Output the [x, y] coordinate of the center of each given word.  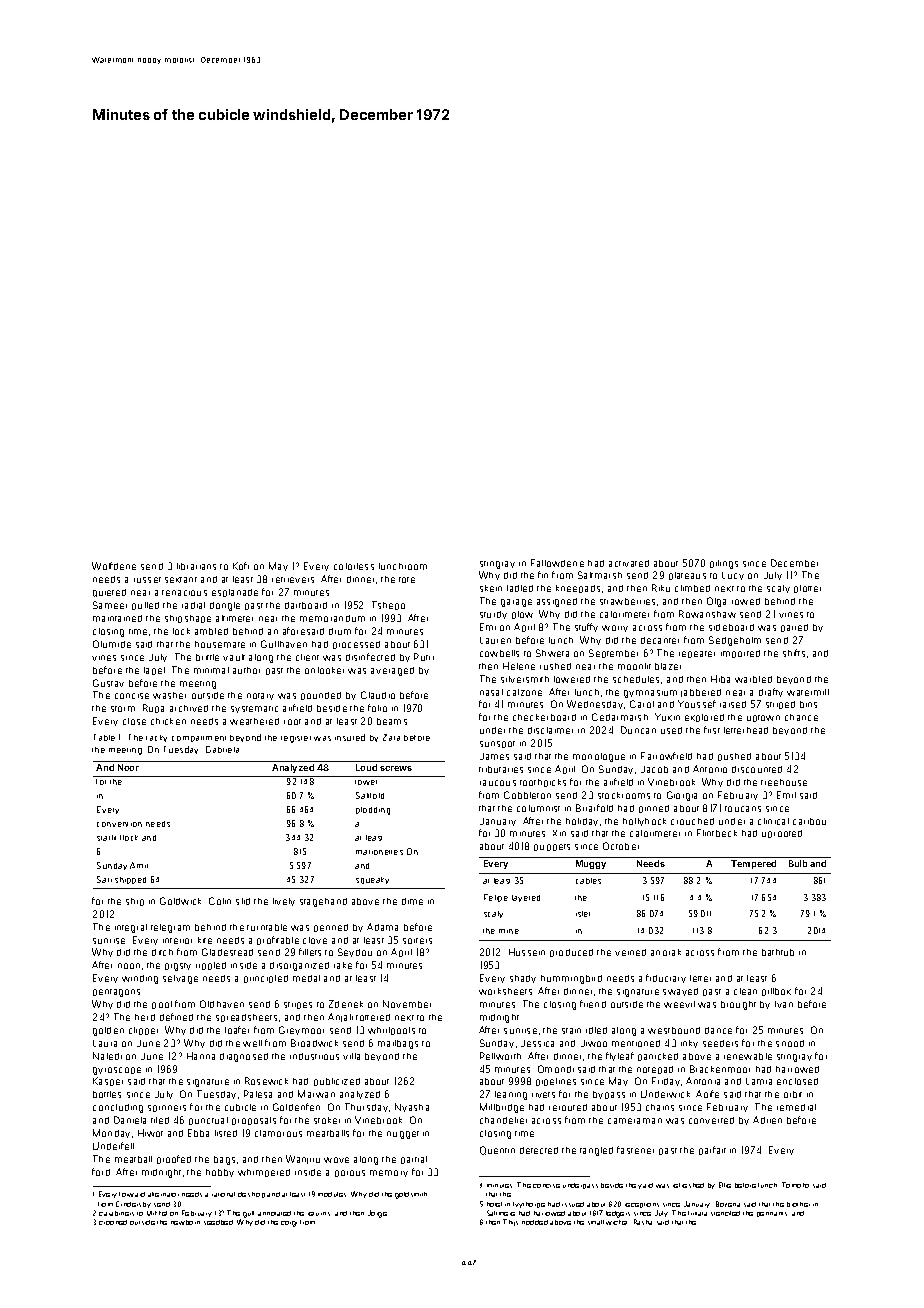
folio [377, 708]
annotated [274, 1213]
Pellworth [500, 1056]
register [296, 739]
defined [176, 1017]
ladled [520, 588]
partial [414, 1160]
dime [412, 901]
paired [794, 628]
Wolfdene [114, 566]
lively [284, 902]
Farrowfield [666, 756]
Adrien [767, 1120]
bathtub [778, 952]
